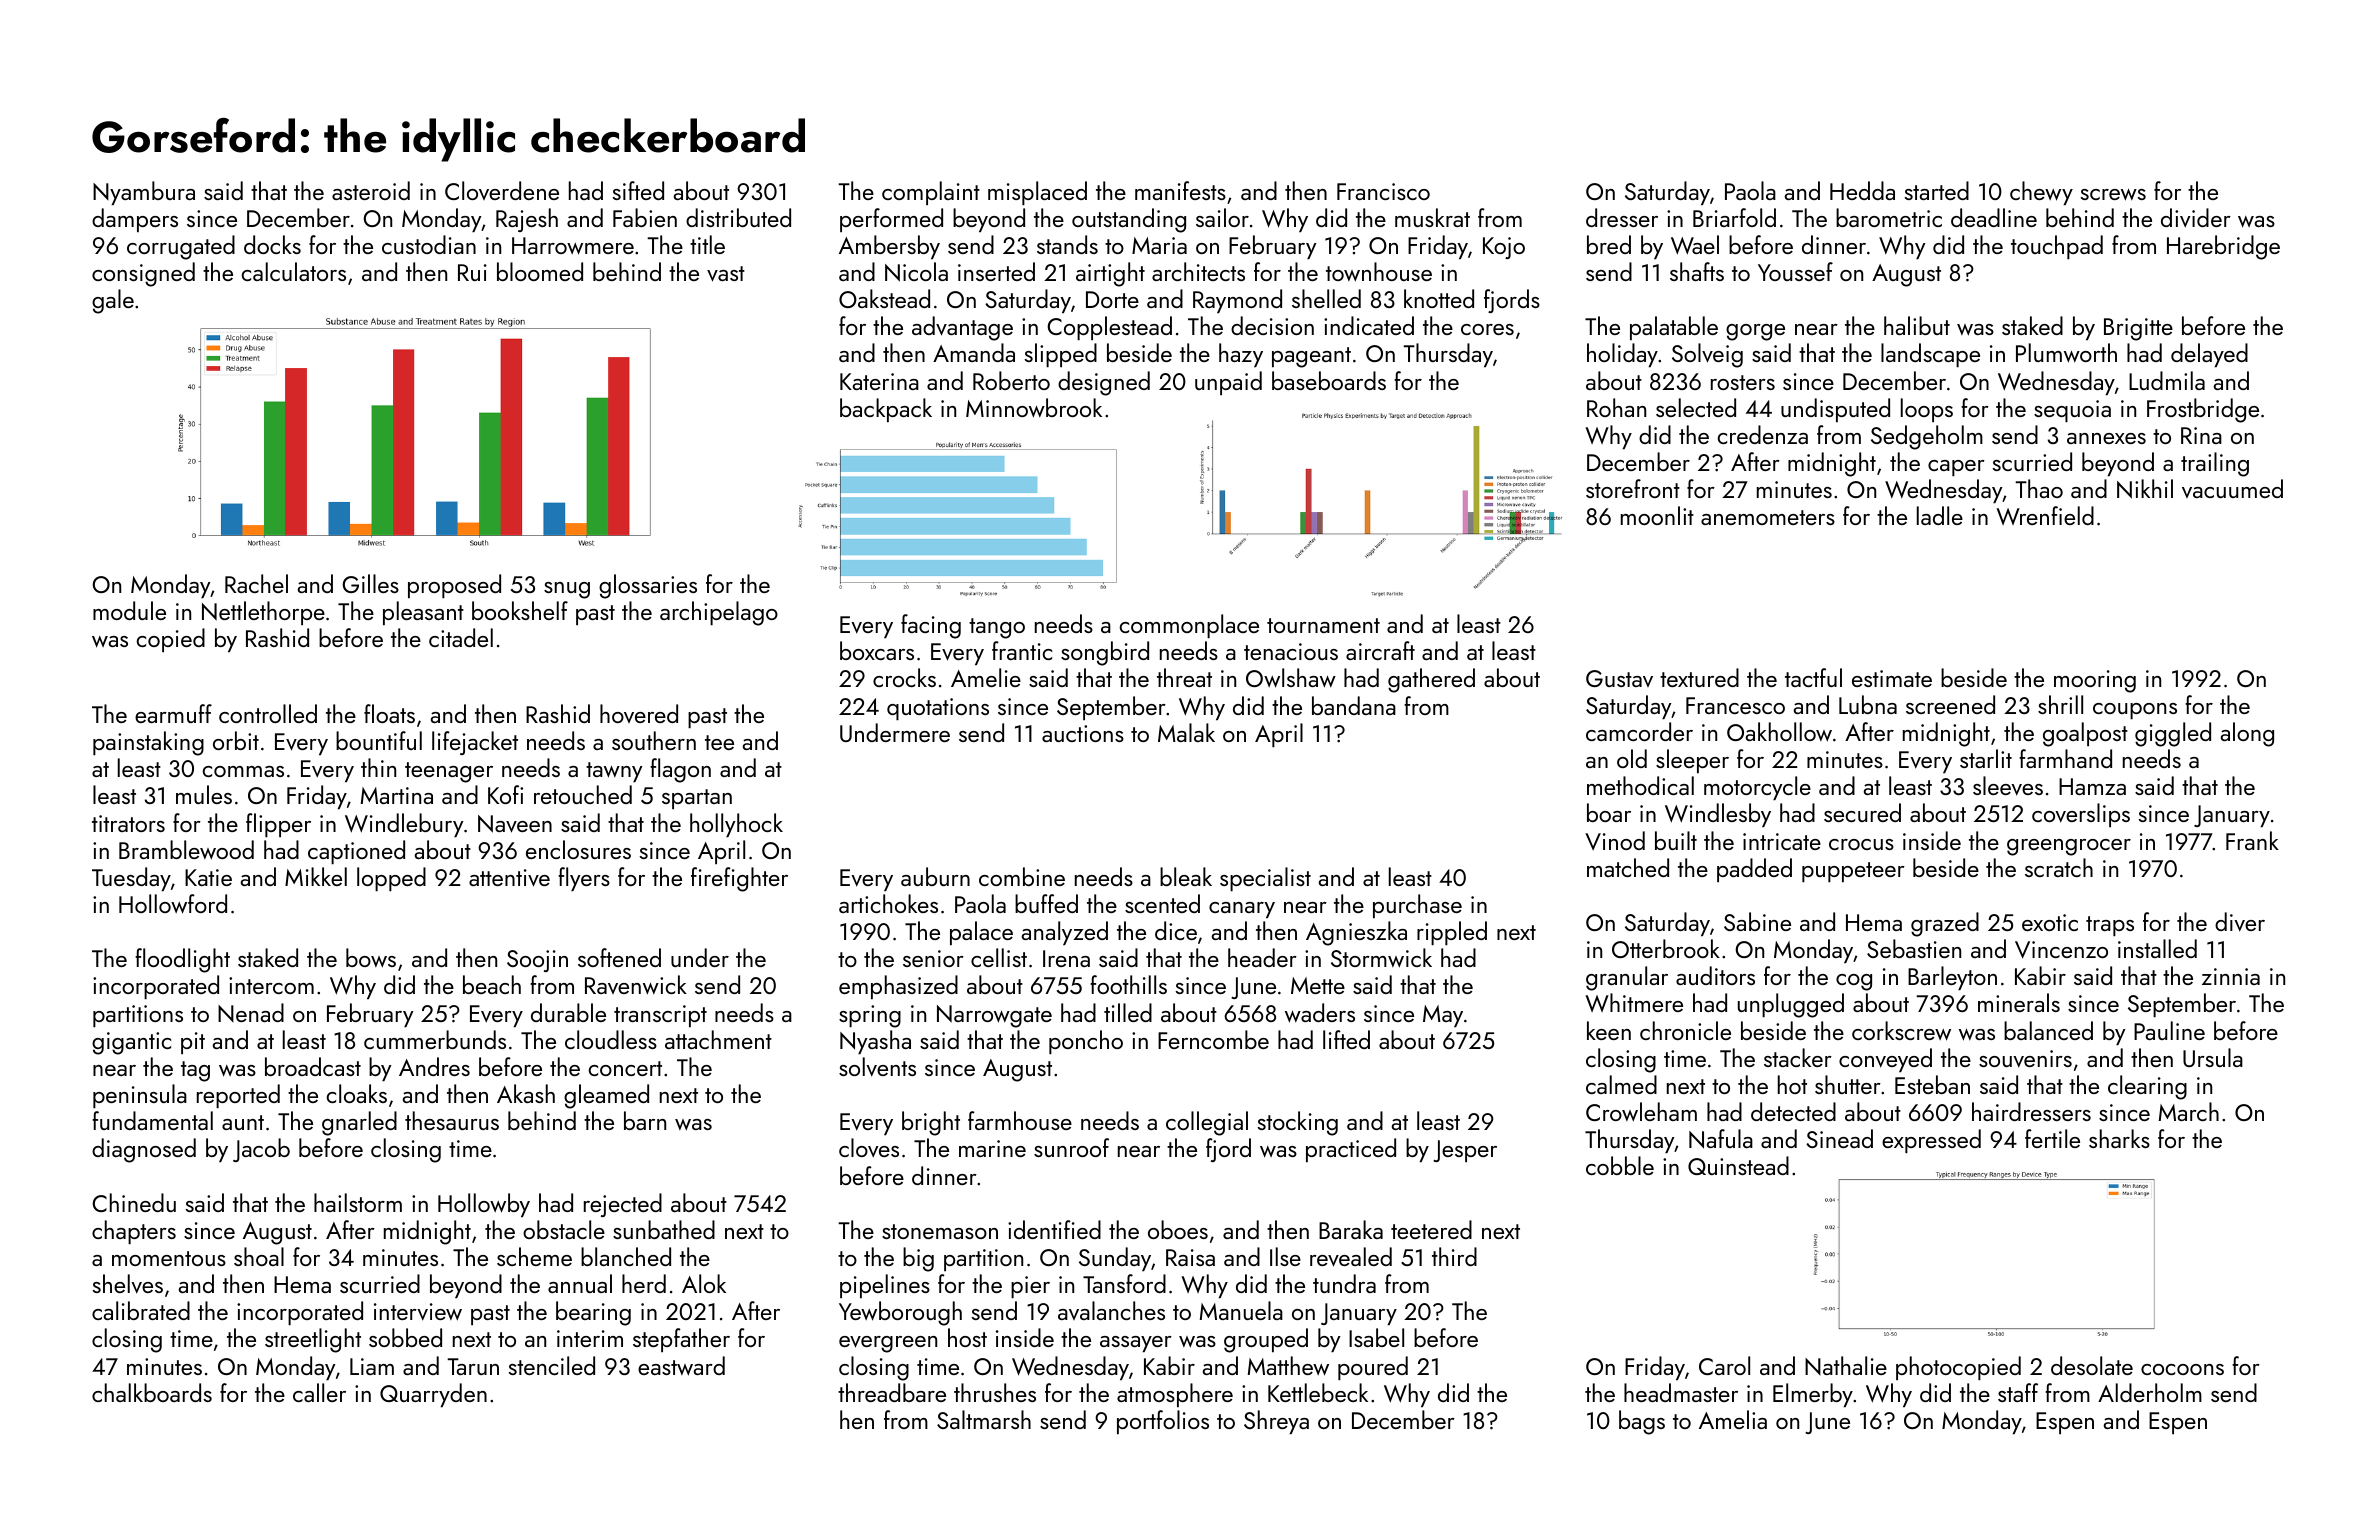 The image size is (2380, 1540). I want to click on sharks, so click(2119, 1138).
